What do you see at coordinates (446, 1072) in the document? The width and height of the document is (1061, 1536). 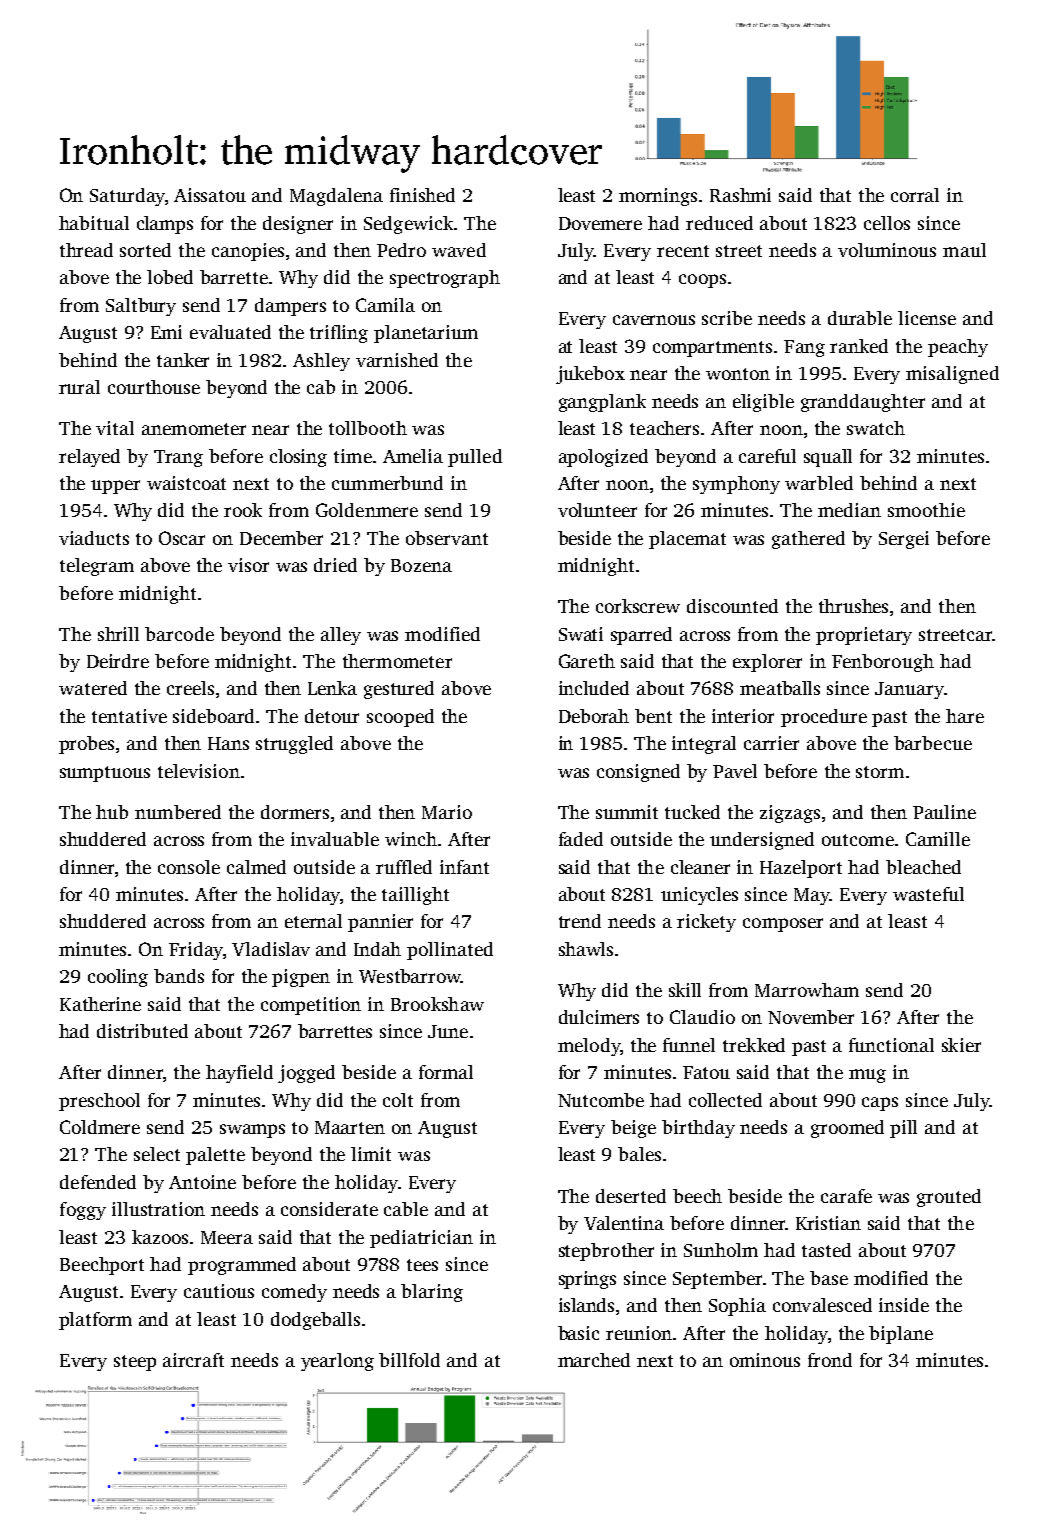 I see `formal` at bounding box center [446, 1072].
